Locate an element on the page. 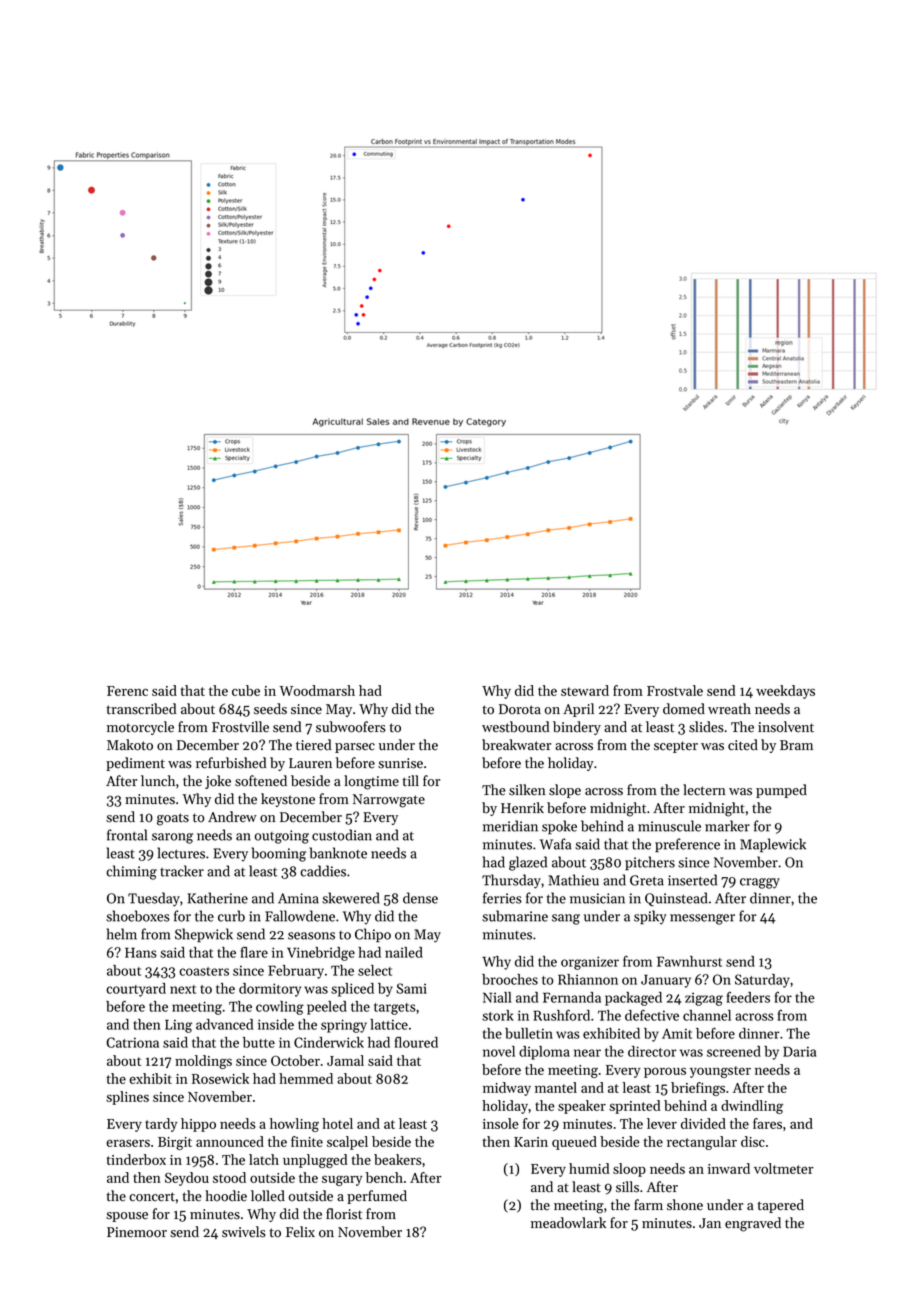 The width and height of the page is (924, 1308). Daria is located at coordinates (799, 1051).
